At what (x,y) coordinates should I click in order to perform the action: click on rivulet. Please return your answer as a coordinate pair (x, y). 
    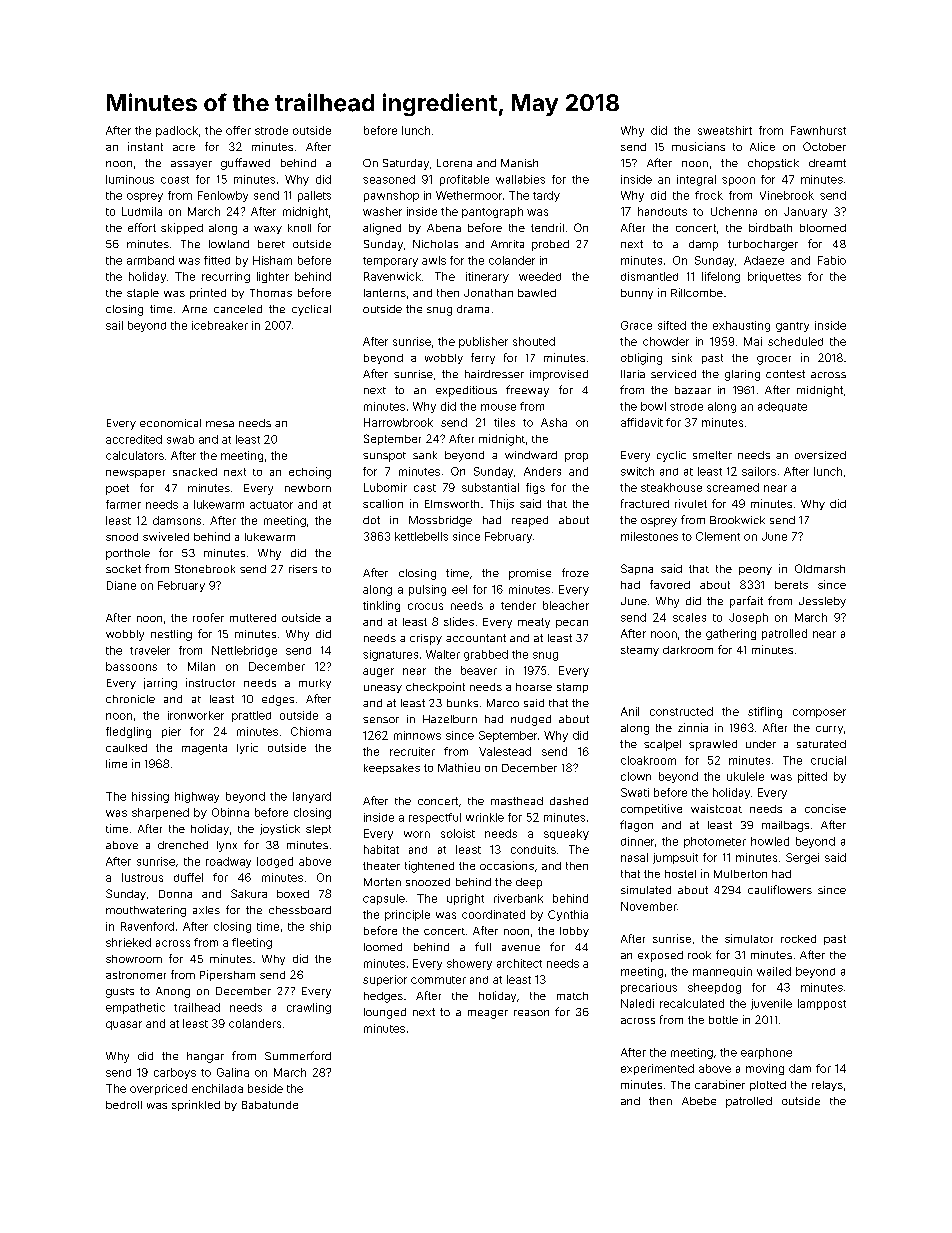
    Looking at the image, I should click on (691, 503).
